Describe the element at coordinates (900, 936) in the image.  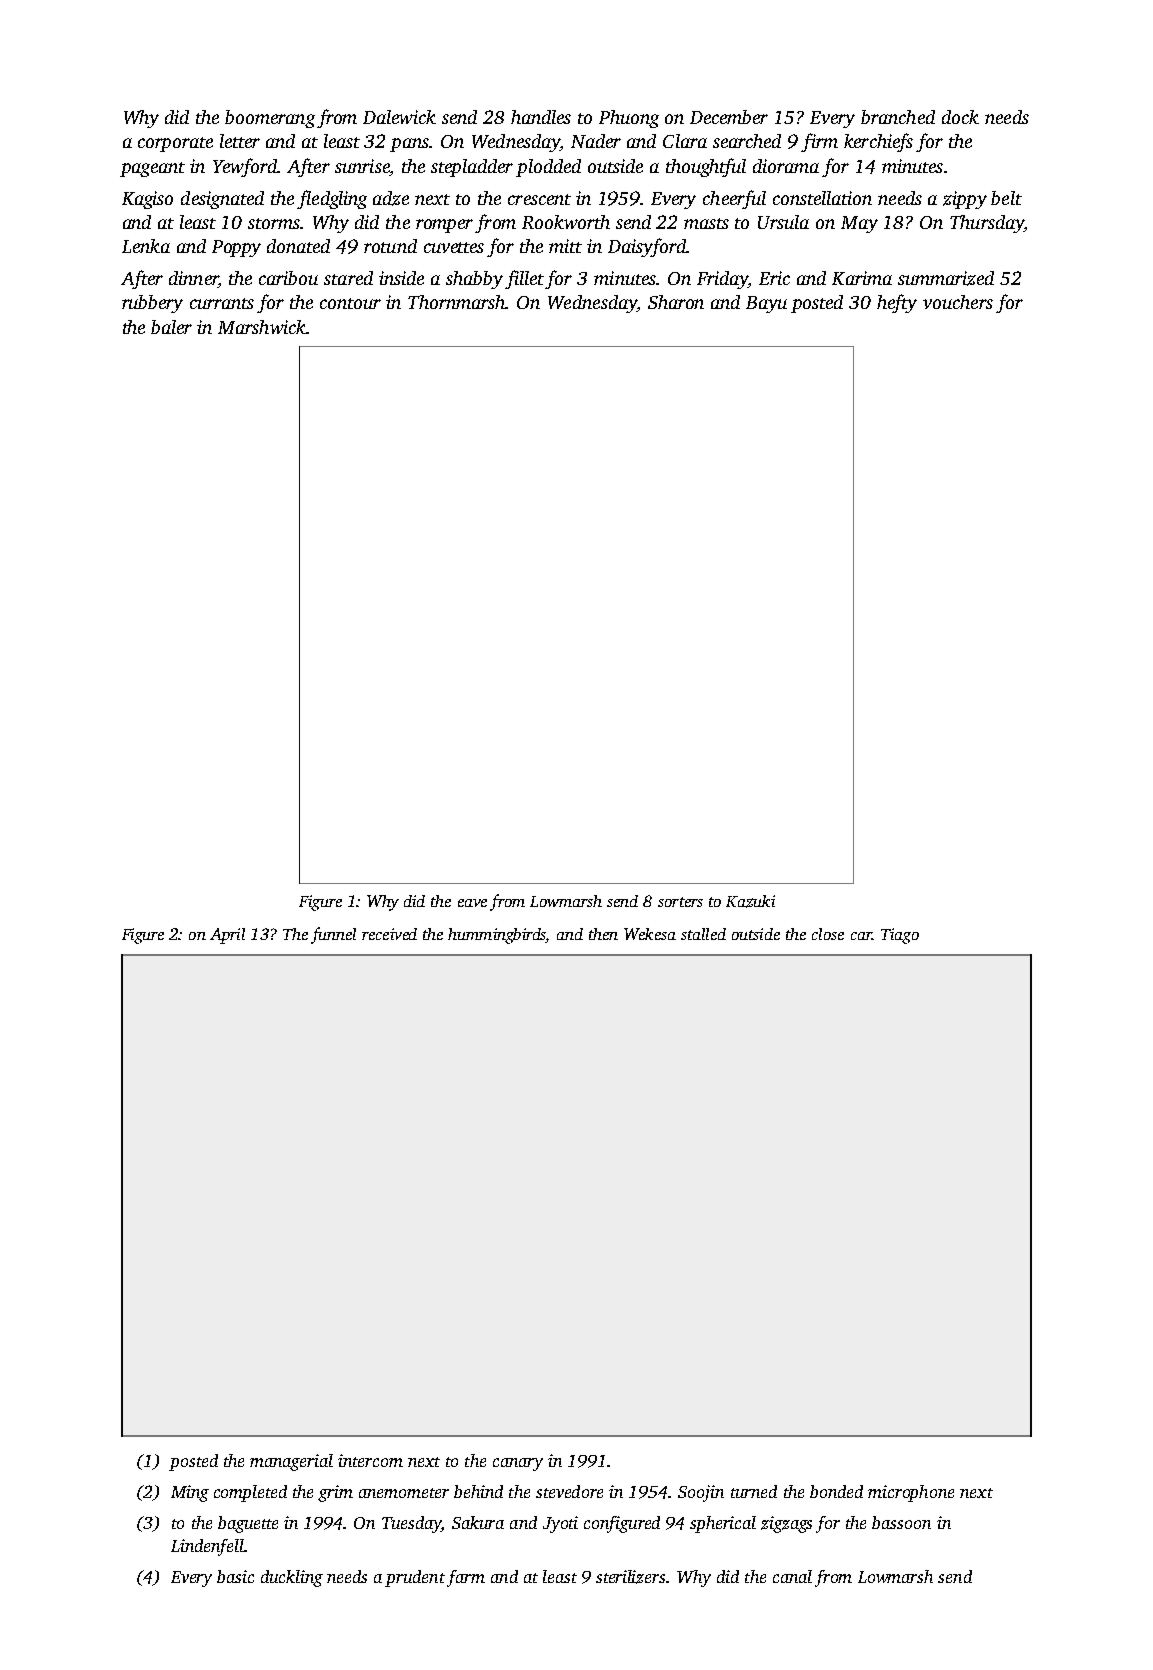
I see `Tiago` at that location.
